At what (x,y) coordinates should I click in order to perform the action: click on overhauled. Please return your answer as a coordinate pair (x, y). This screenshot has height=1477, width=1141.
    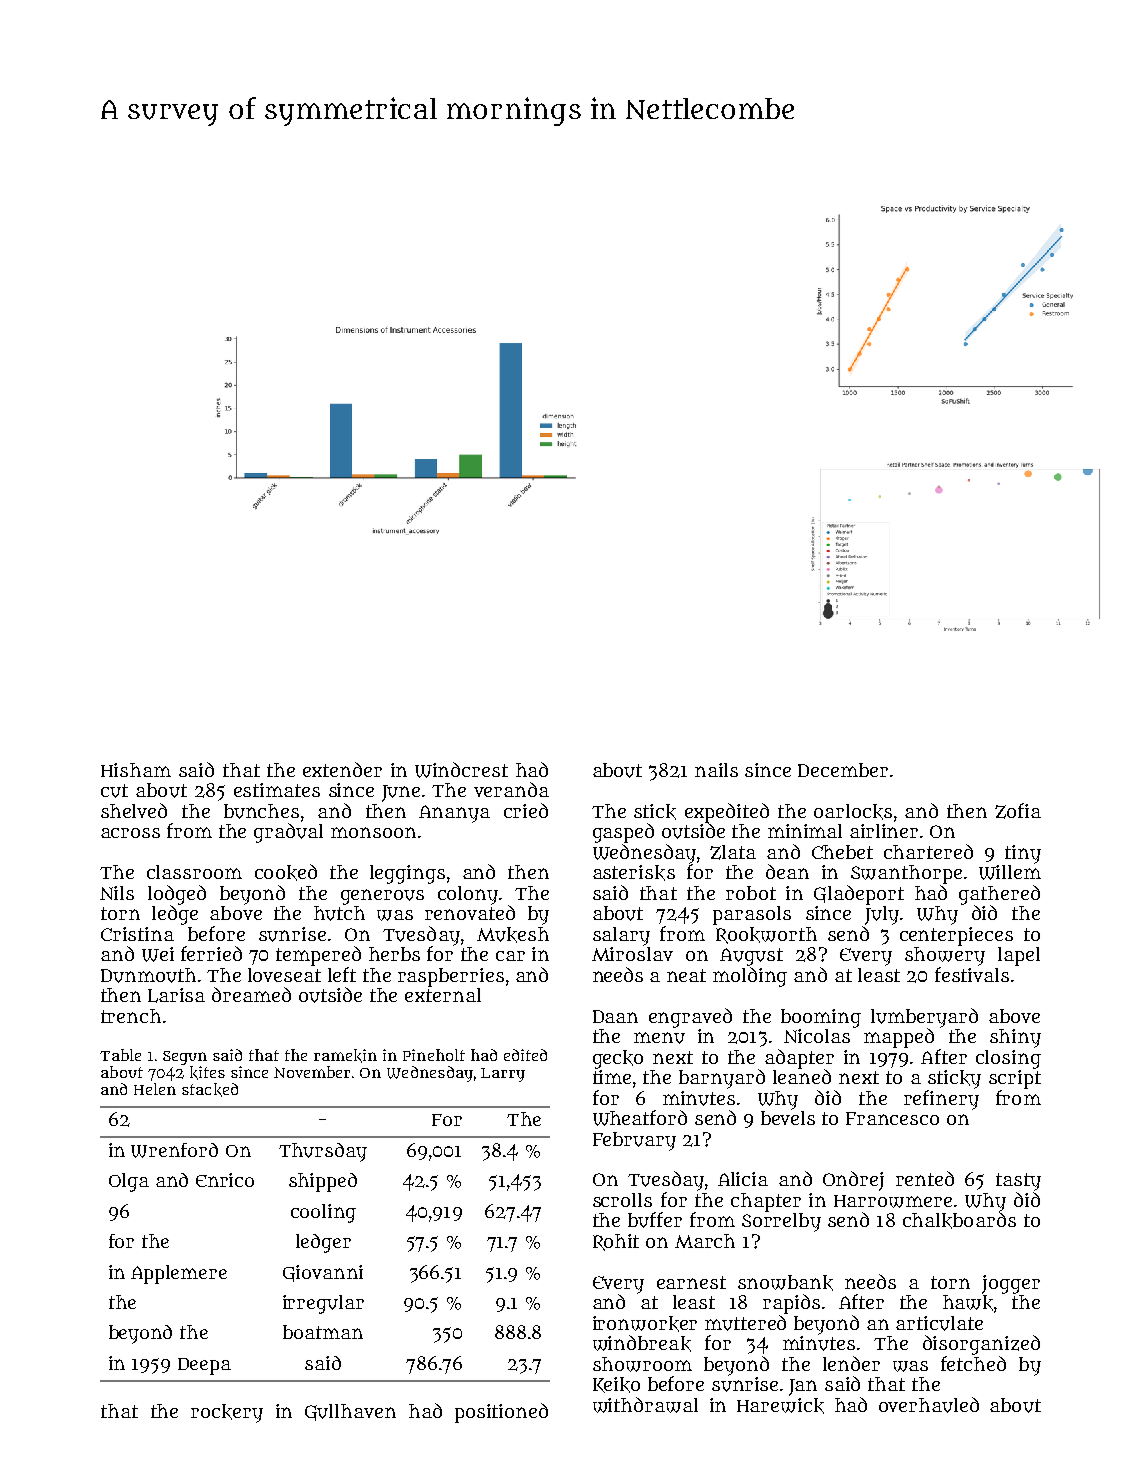
    Looking at the image, I should click on (929, 1405).
